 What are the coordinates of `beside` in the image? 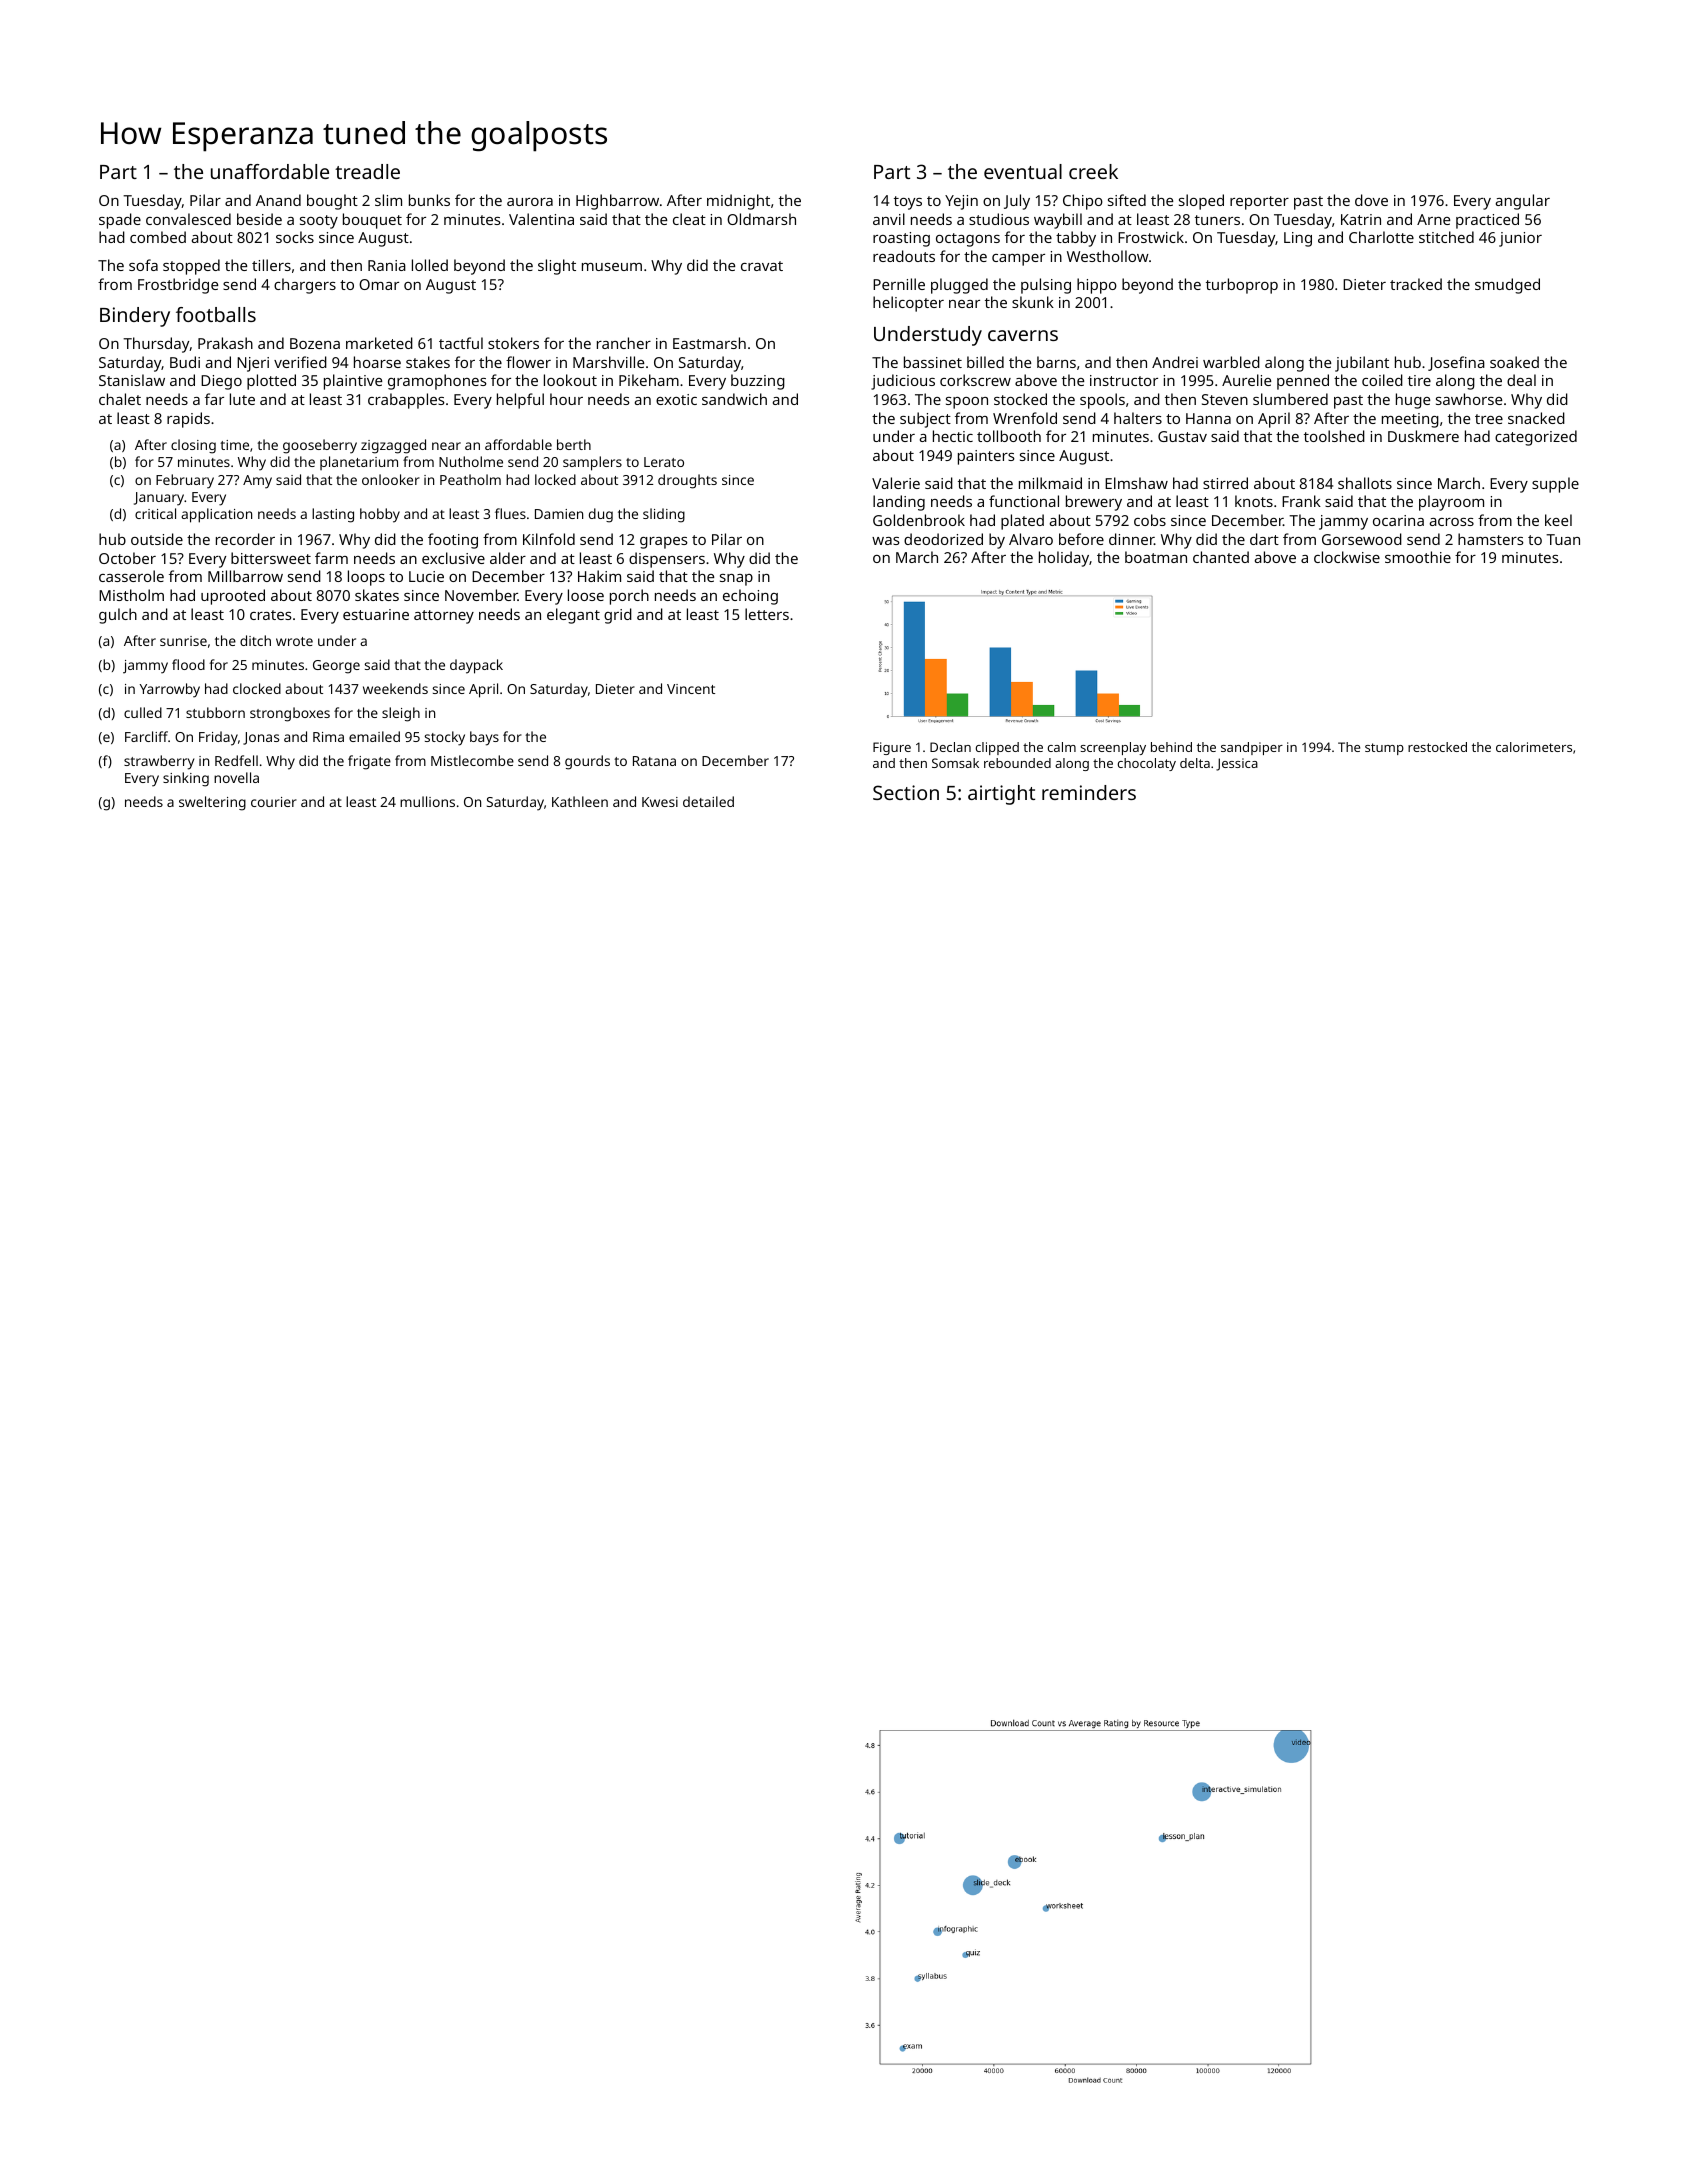 It's located at (259, 219).
